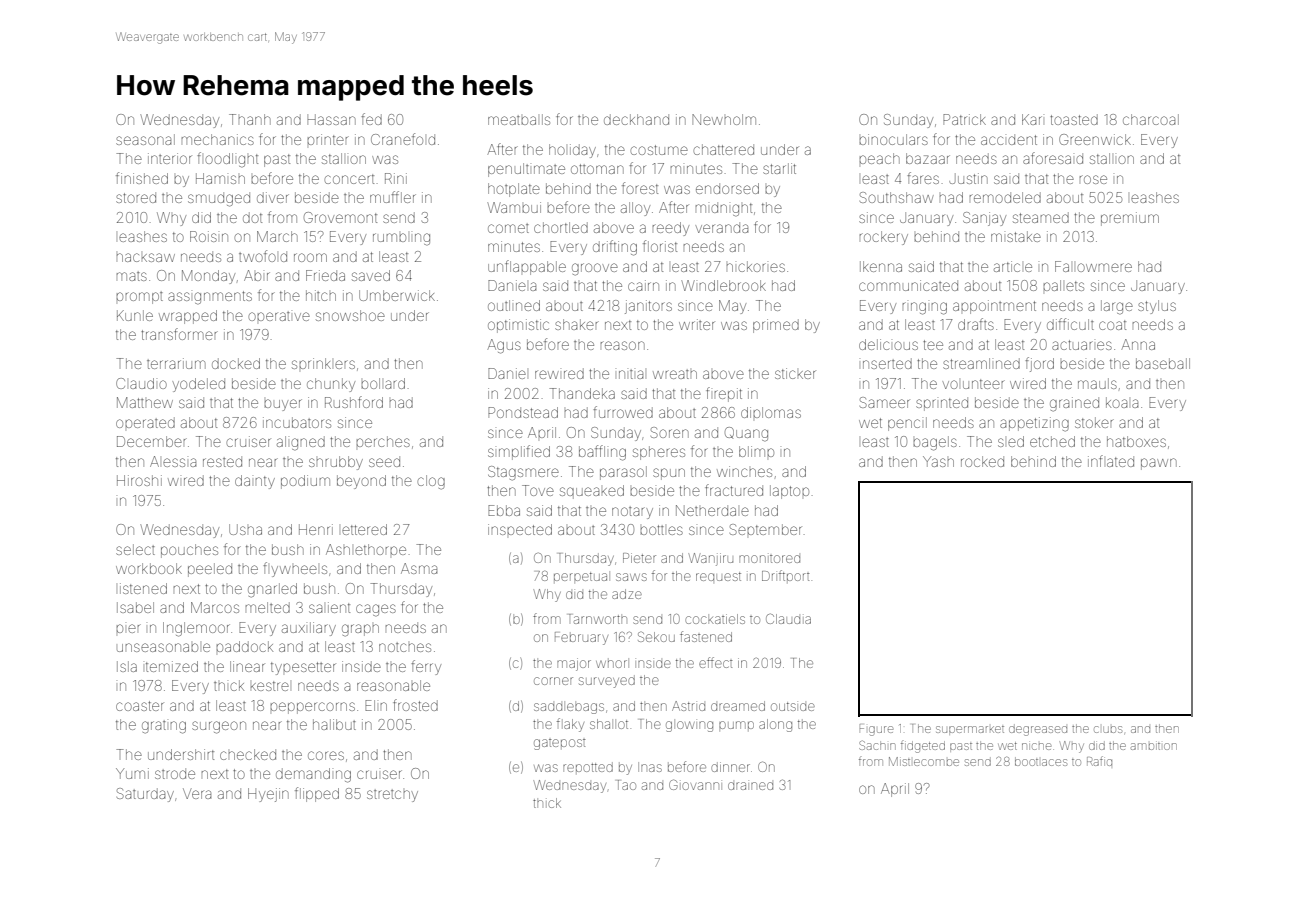 The image size is (1308, 924). What do you see at coordinates (724, 119) in the screenshot?
I see `Newholm` at bounding box center [724, 119].
